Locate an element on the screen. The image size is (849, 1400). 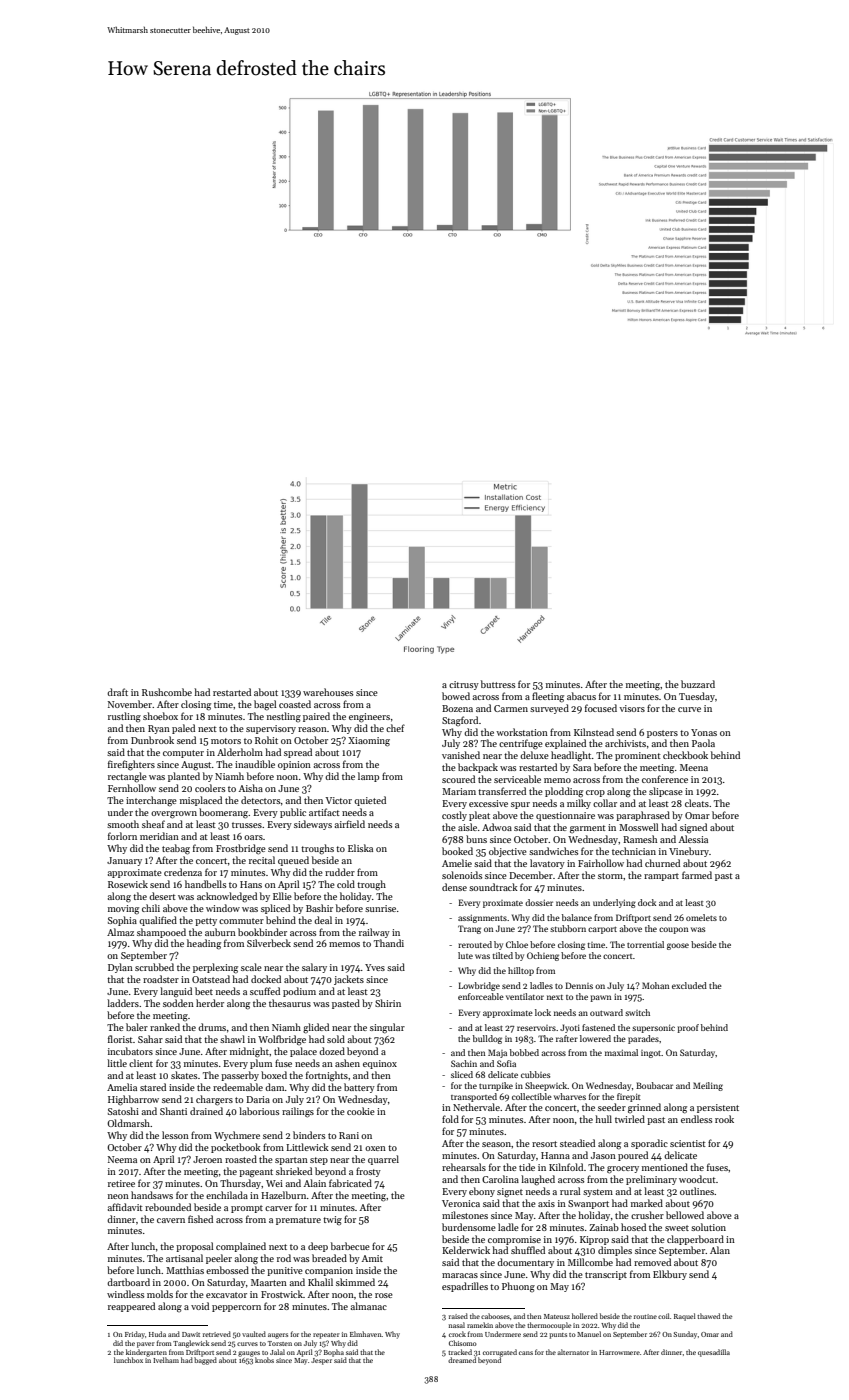
Neema is located at coordinates (122, 1159).
